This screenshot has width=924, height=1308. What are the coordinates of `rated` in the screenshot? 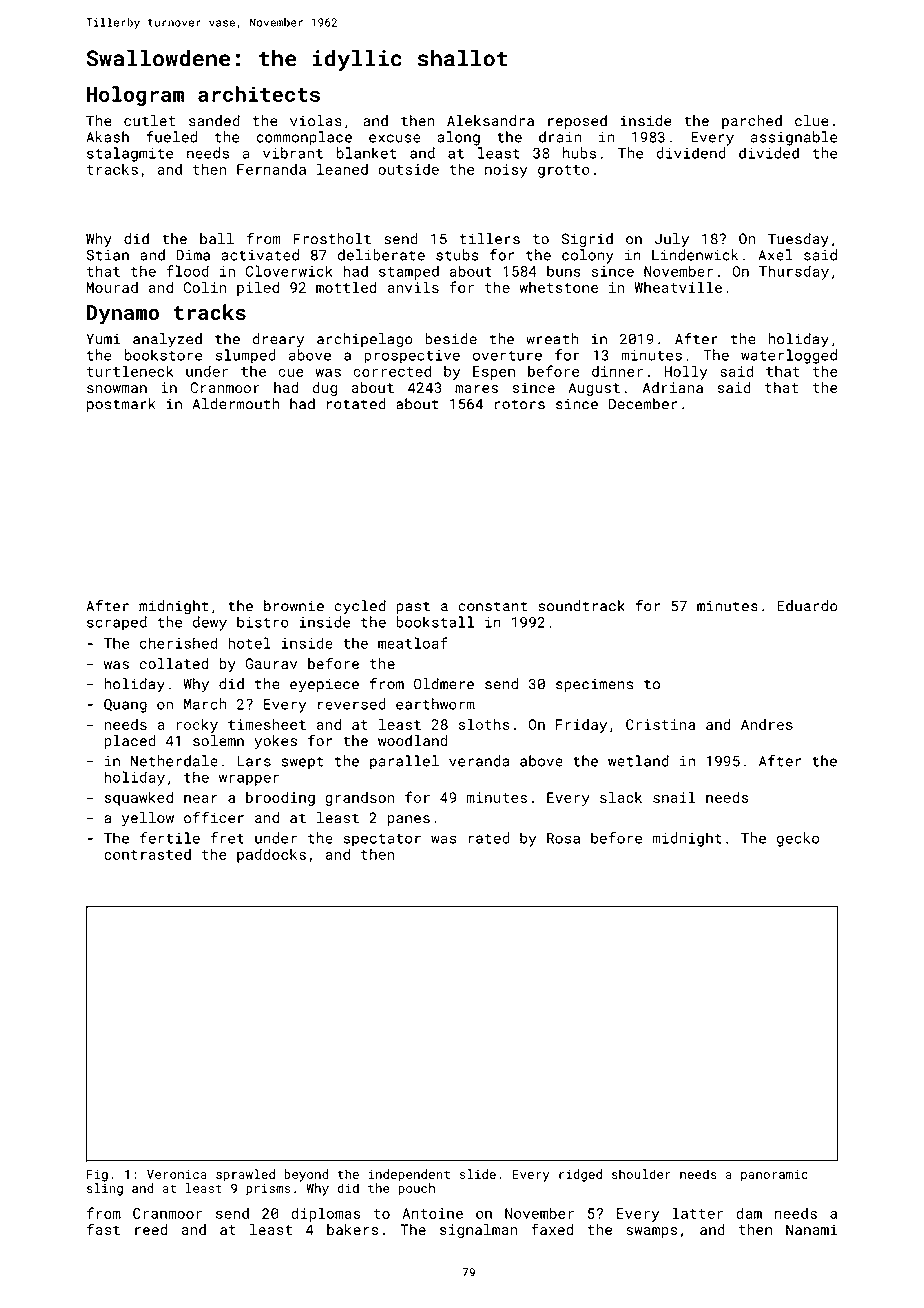 It's located at (489, 838).
